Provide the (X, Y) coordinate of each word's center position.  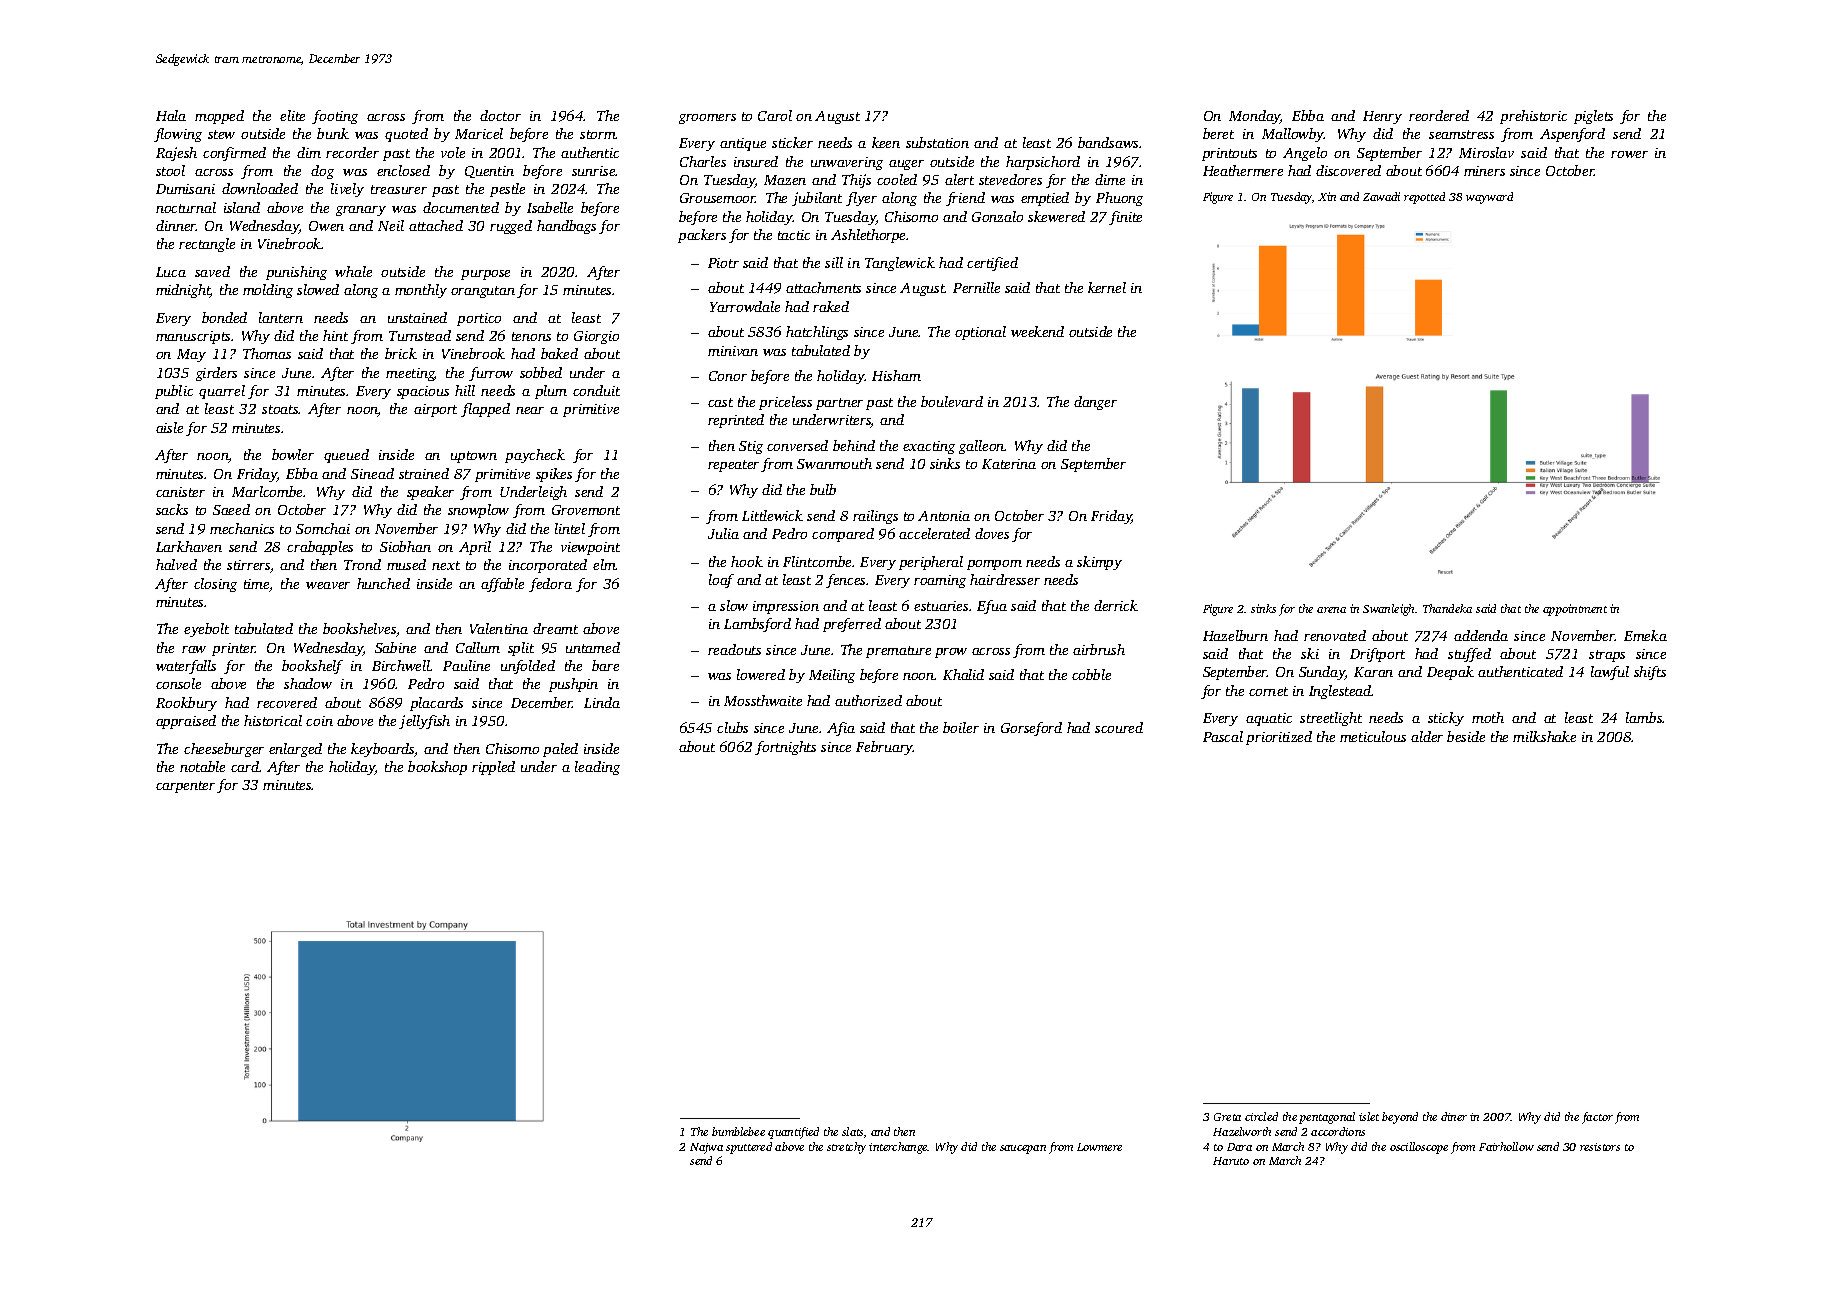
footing (335, 117)
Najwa (706, 1148)
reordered (1439, 115)
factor (1597, 1118)
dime (1110, 179)
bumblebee (738, 1131)
